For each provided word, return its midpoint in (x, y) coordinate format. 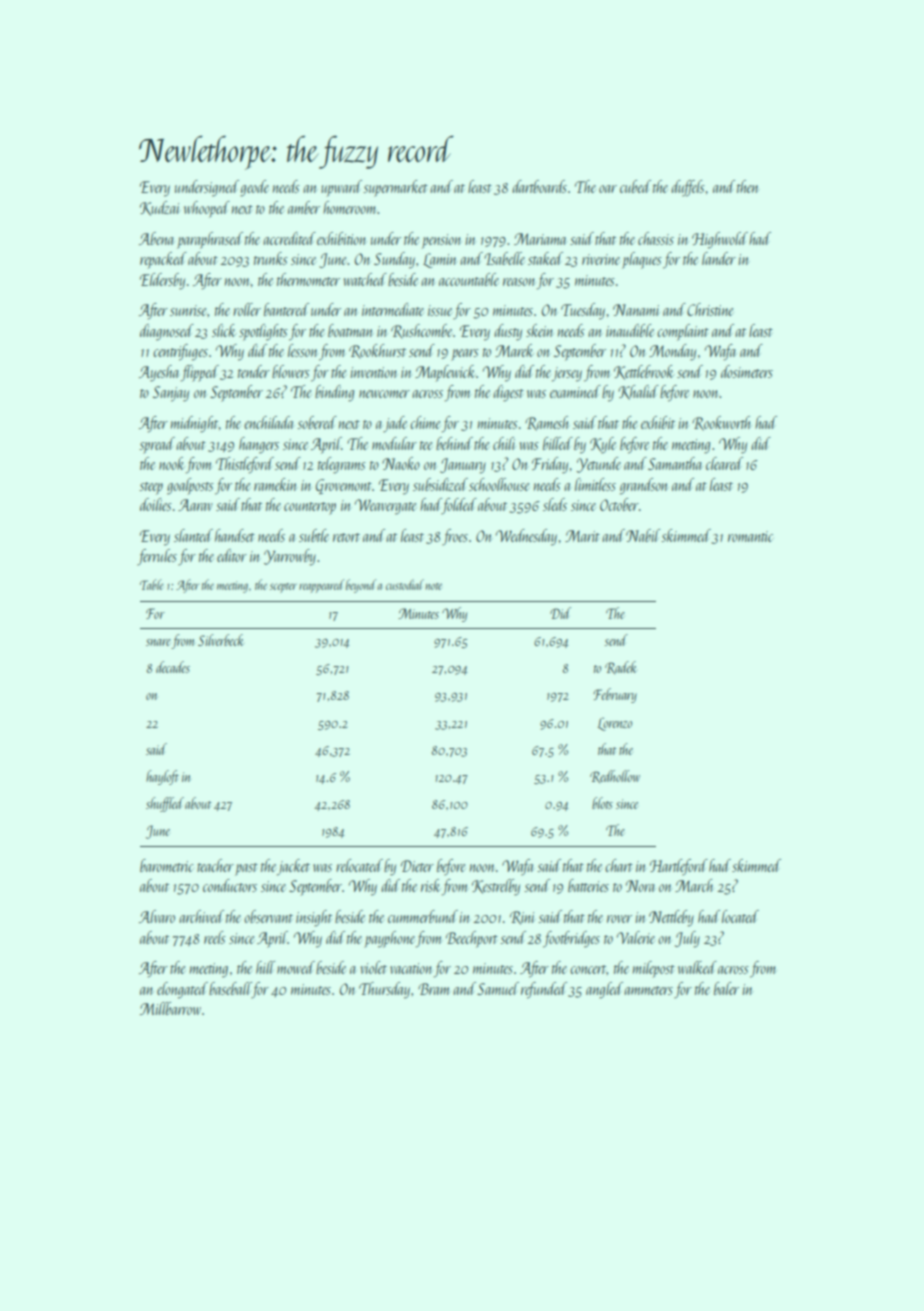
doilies (156, 504)
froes (455, 537)
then (748, 186)
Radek (620, 667)
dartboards (539, 186)
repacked (163, 260)
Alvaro (157, 916)
